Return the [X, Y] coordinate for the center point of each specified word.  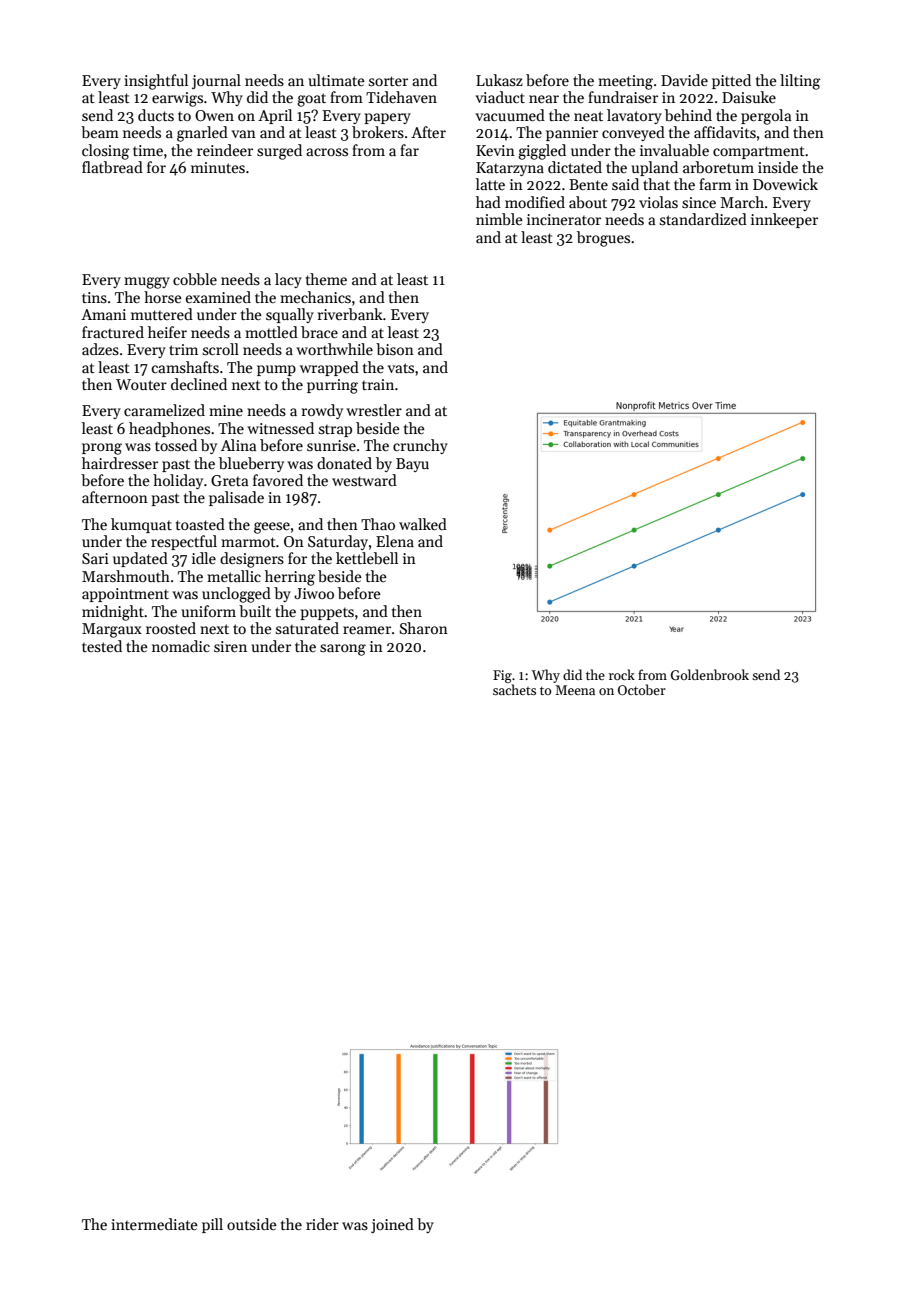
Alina [238, 445]
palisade [236, 498]
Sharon [424, 628]
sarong [343, 650]
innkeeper [784, 220]
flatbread [112, 167]
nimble [499, 219]
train [378, 384]
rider [322, 1224]
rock [622, 674]
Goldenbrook [710, 674]
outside [252, 1224]
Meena [575, 690]
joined [392, 1225]
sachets [514, 689]
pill [212, 1225]
